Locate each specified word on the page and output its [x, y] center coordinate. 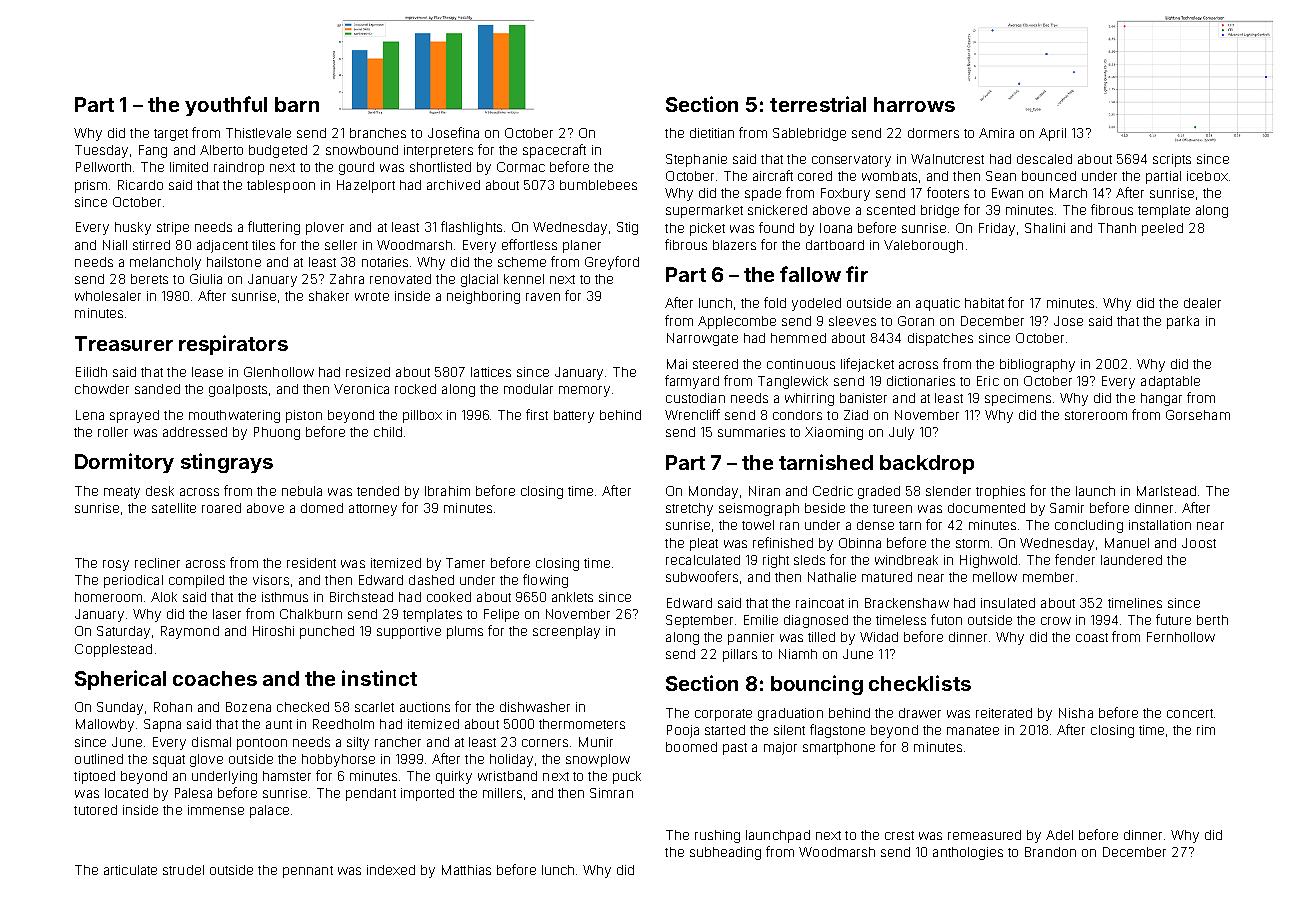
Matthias [466, 870]
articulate [130, 870]
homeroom [108, 597]
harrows [914, 104]
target [171, 135]
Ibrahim [447, 491]
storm [972, 543]
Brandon [1050, 852]
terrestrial [818, 104]
